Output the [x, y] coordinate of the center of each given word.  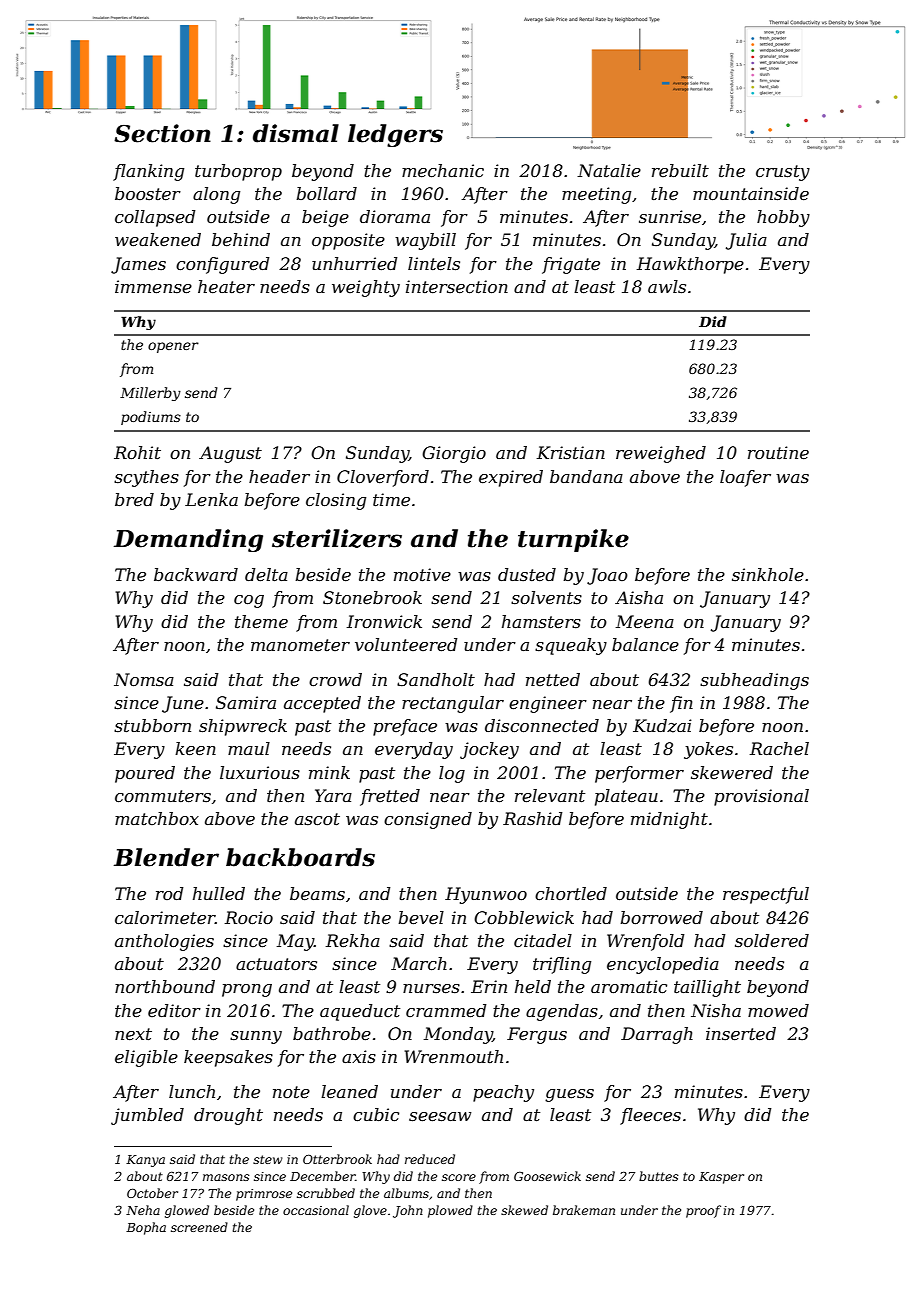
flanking [148, 172]
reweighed [661, 454]
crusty [783, 173]
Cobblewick [524, 917]
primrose [264, 1195]
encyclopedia [663, 965]
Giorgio [454, 454]
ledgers [395, 135]
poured [145, 774]
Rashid [532, 818]
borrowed [661, 917]
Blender [166, 857]
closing [336, 501]
